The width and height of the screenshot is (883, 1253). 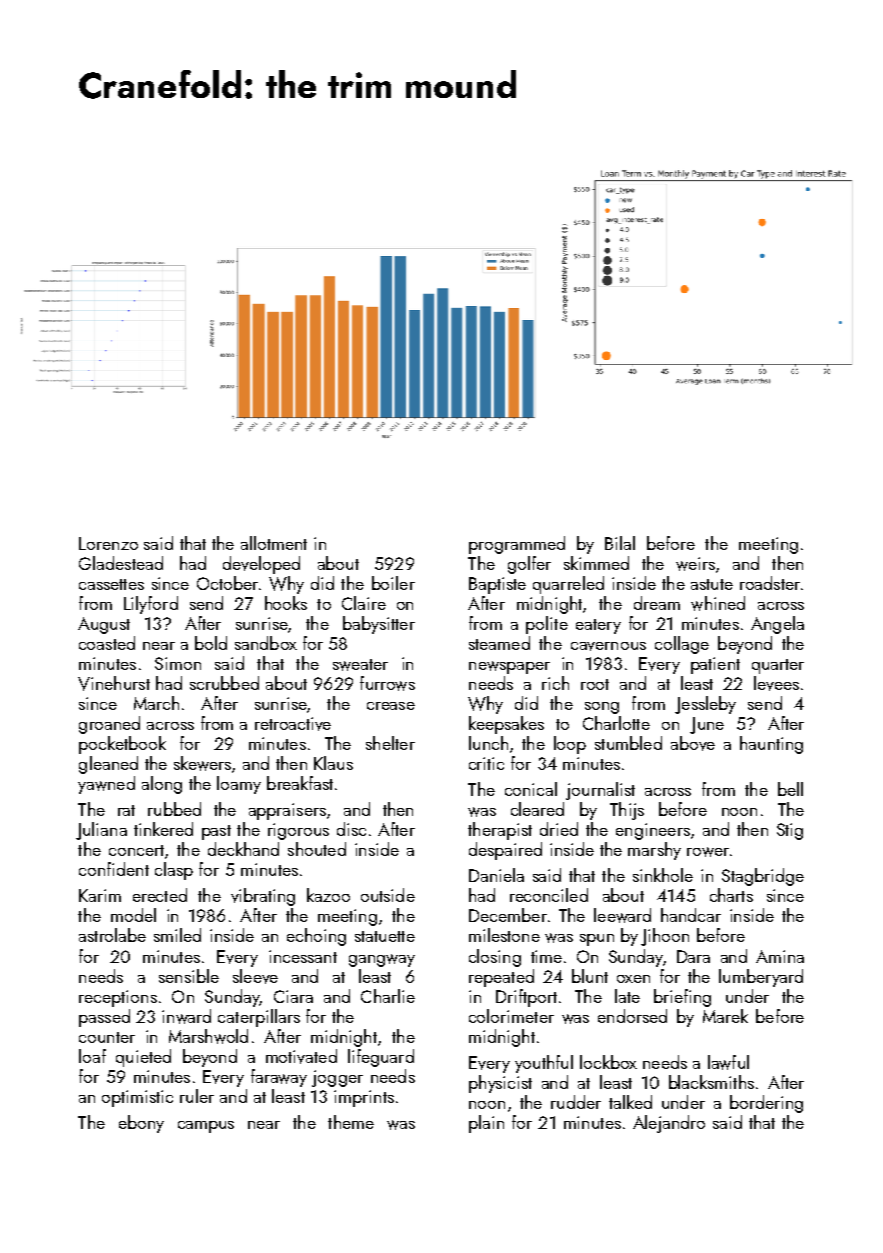 What do you see at coordinates (143, 1058) in the screenshot?
I see `quieted` at bounding box center [143, 1058].
